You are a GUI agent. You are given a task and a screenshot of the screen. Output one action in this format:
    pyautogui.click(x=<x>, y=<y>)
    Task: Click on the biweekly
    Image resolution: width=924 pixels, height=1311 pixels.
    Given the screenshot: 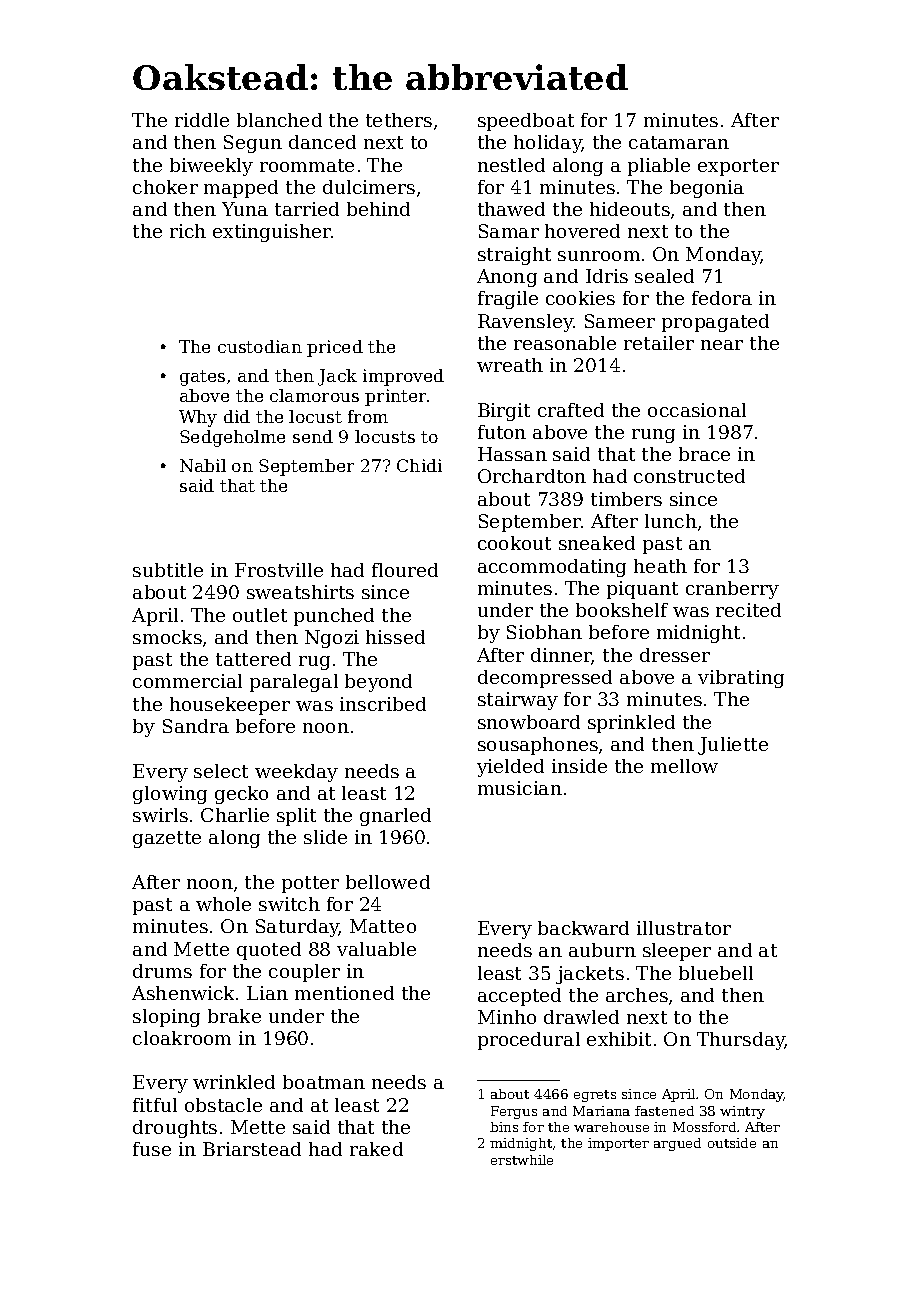 What is the action you would take?
    pyautogui.click(x=211, y=167)
